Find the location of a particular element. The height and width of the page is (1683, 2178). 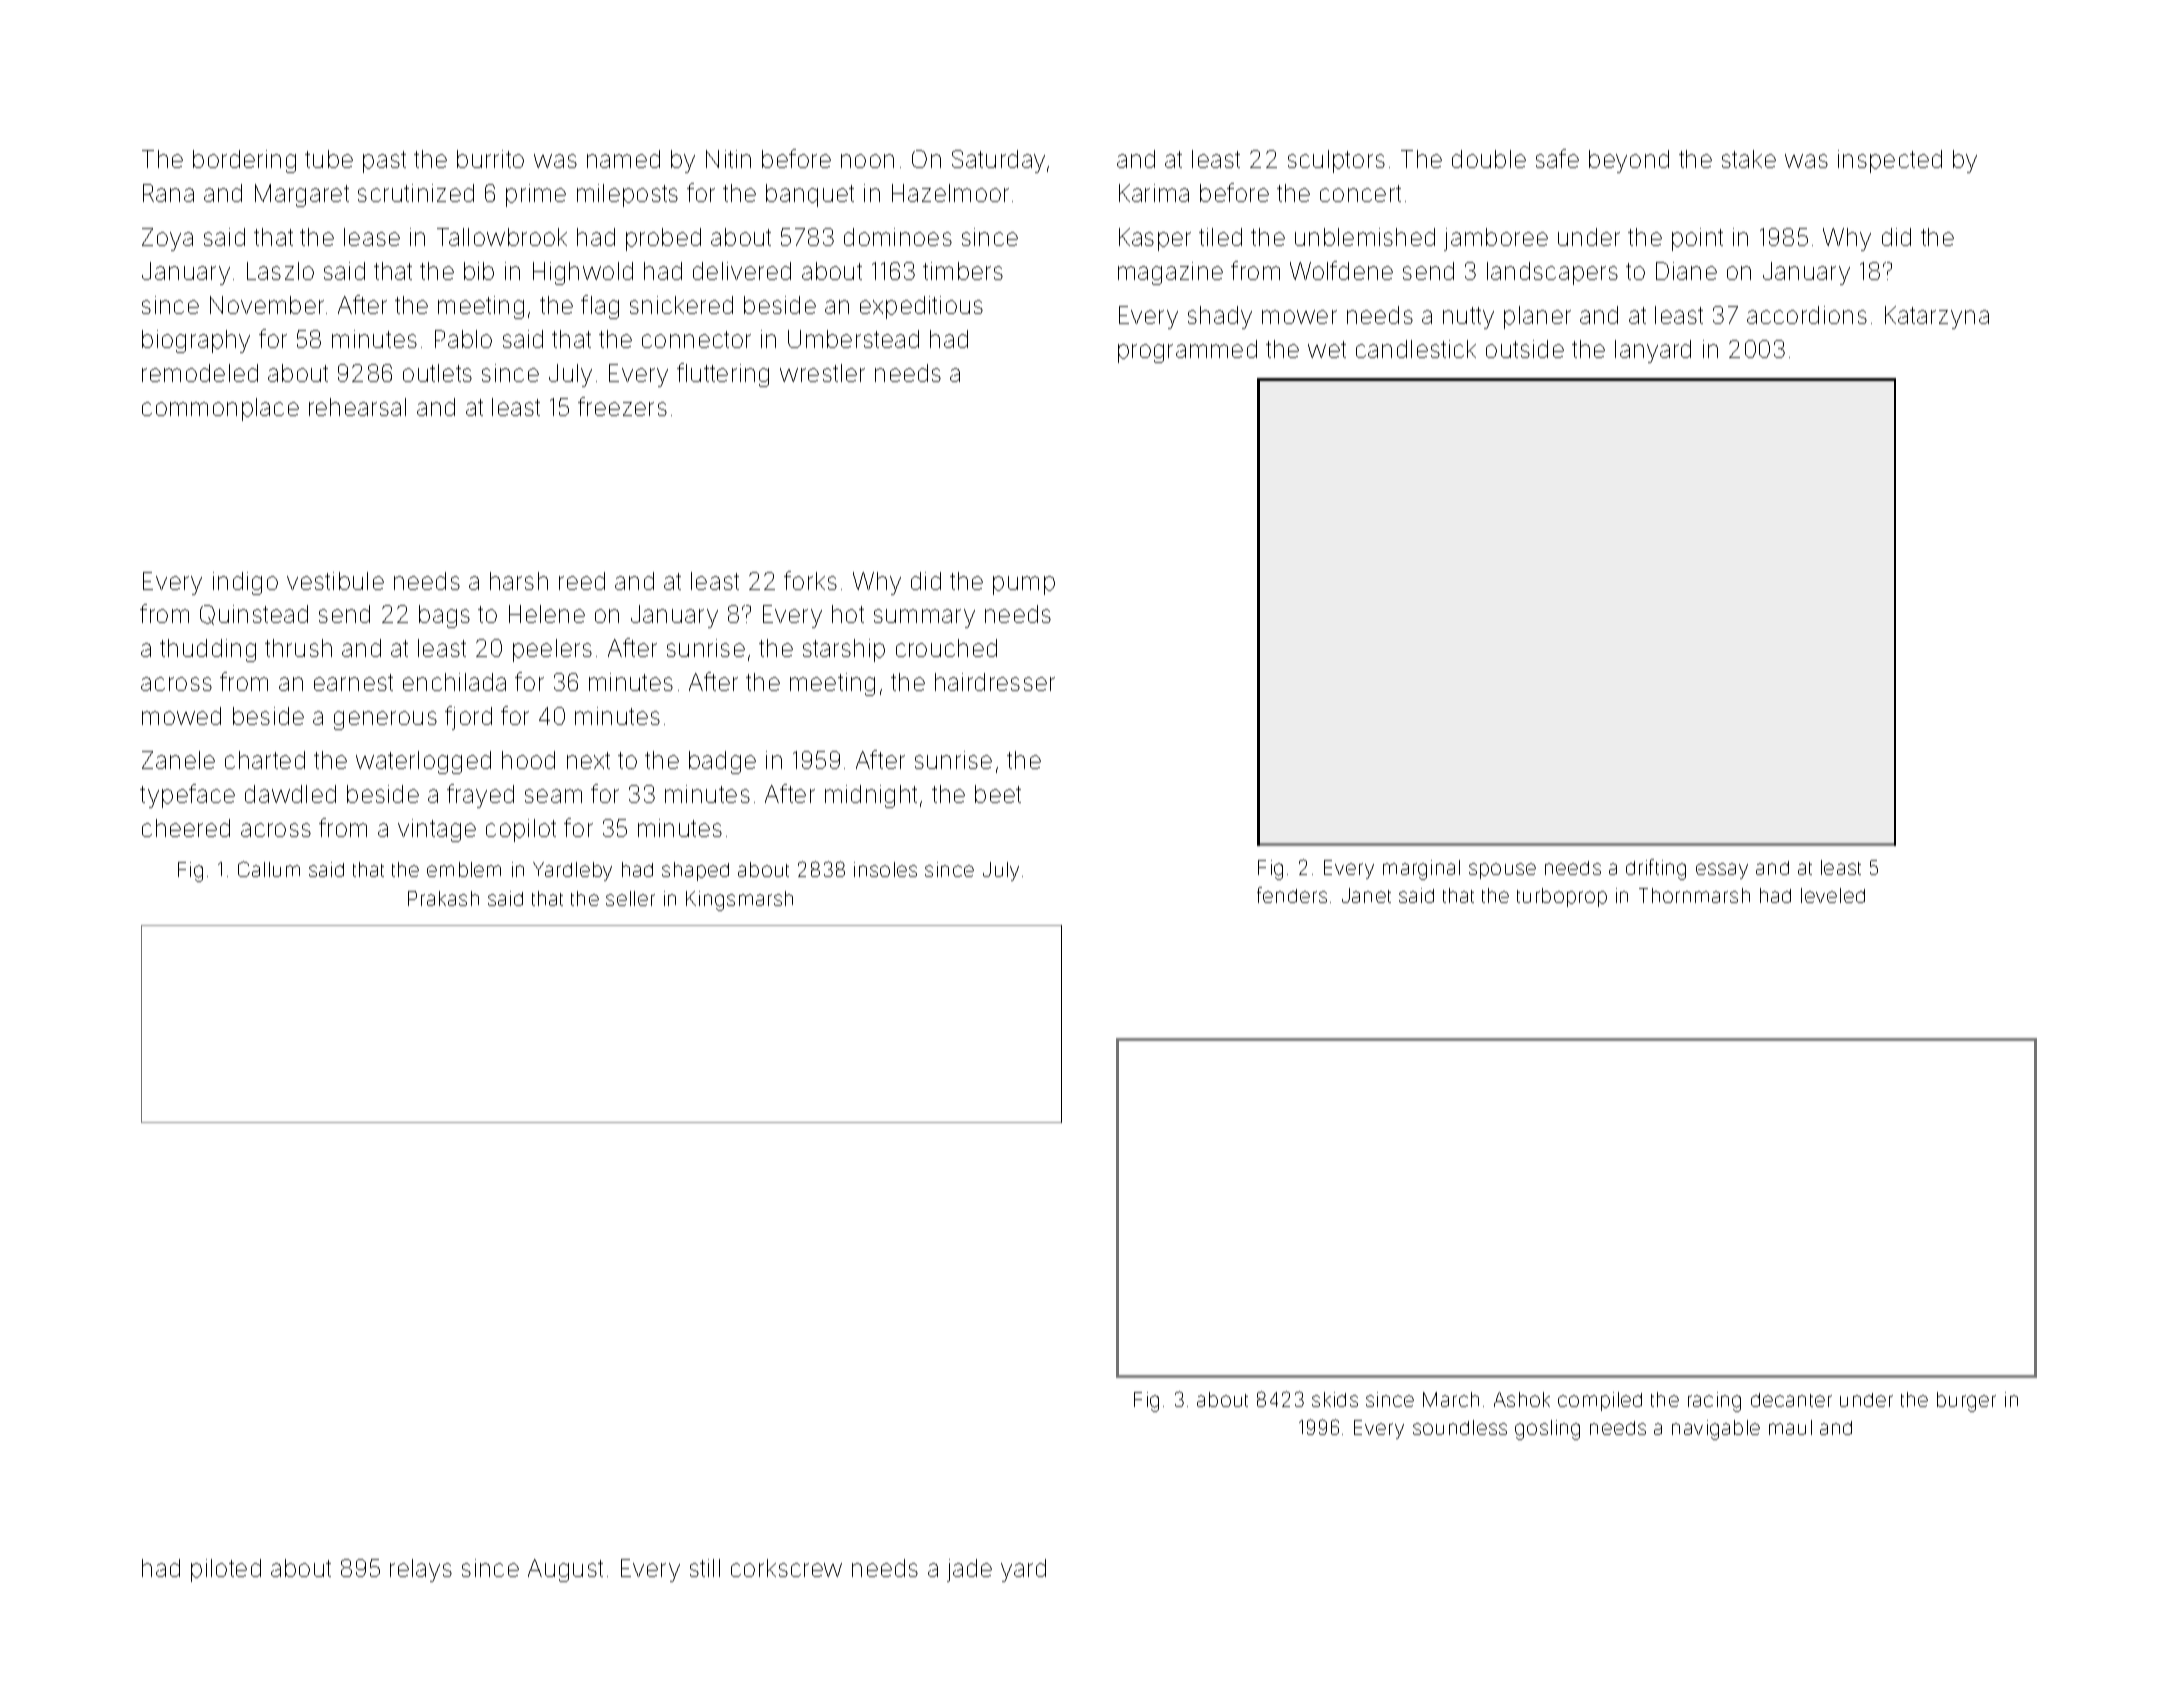

vintage is located at coordinates (437, 830).
